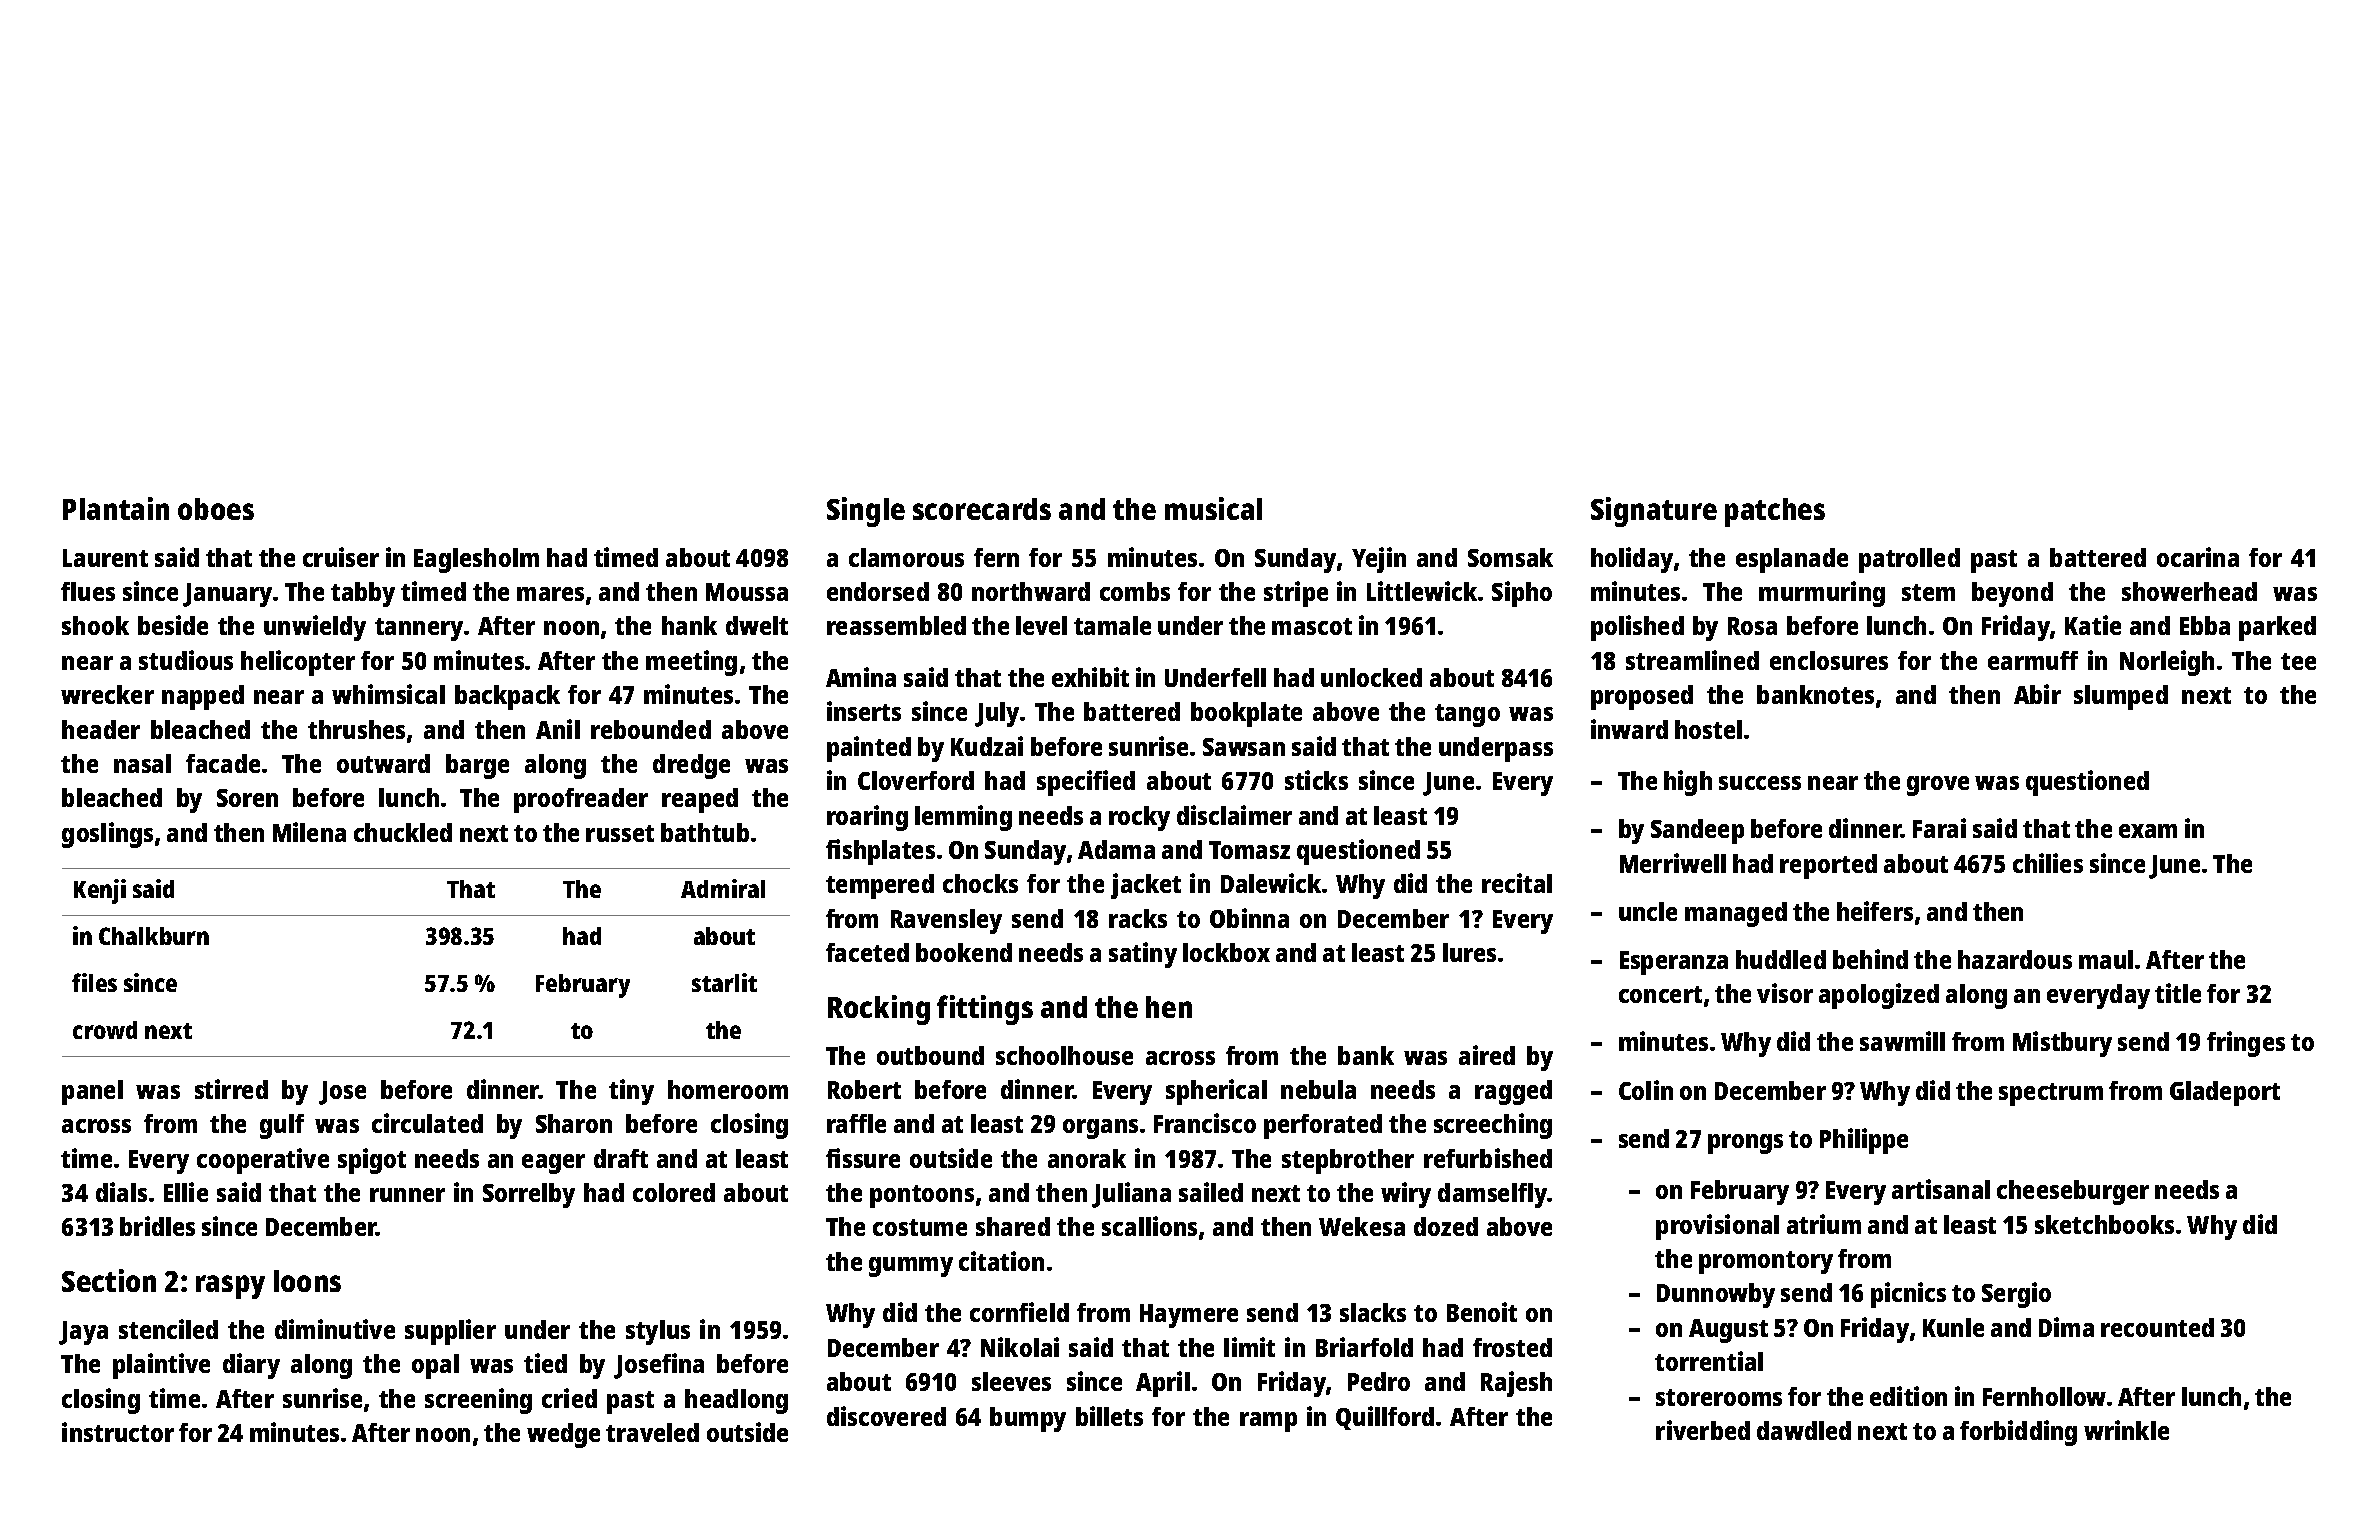 This page has height=1540, width=2380. Describe the element at coordinates (100, 891) in the page. I see `Kenji` at that location.
